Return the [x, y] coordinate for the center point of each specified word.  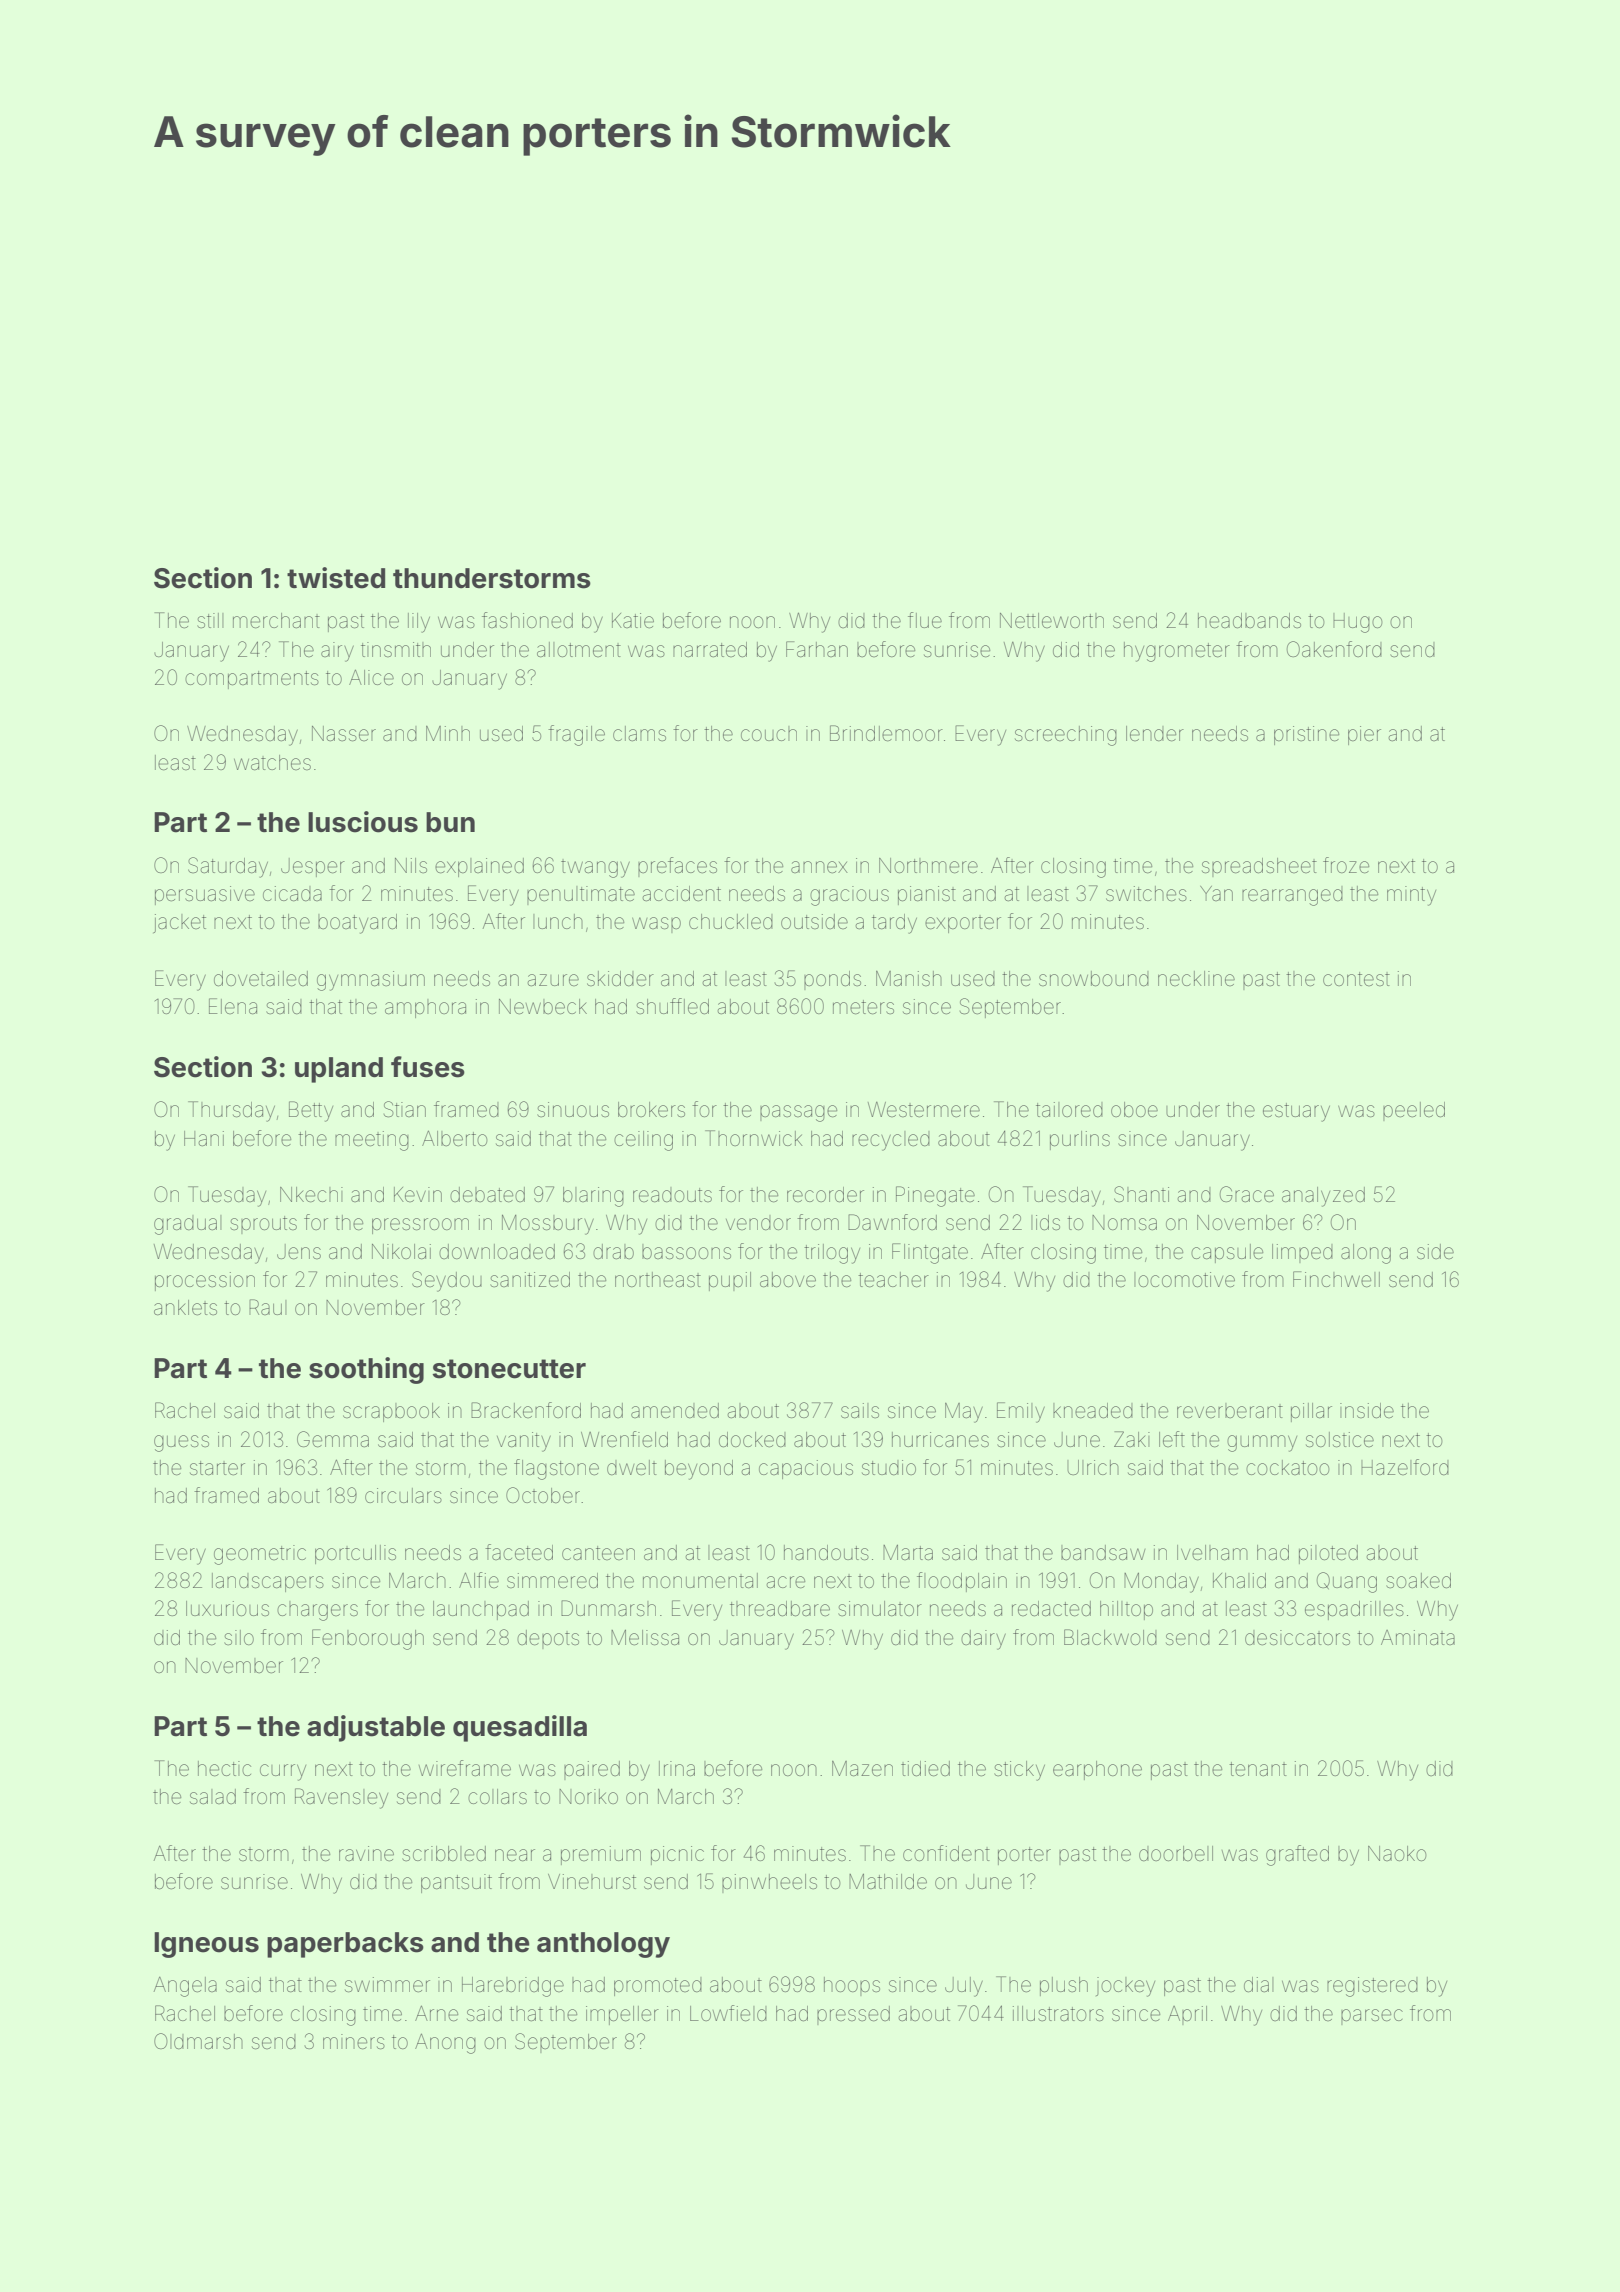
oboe [1134, 1109]
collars [497, 1796]
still [210, 620]
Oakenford [1334, 649]
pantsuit [456, 1883]
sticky [1019, 1771]
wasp [656, 925]
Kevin [418, 1194]
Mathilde [888, 1882]
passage [798, 1113]
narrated [710, 650]
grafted [1297, 1855]
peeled [1414, 1111]
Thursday [231, 1111]
